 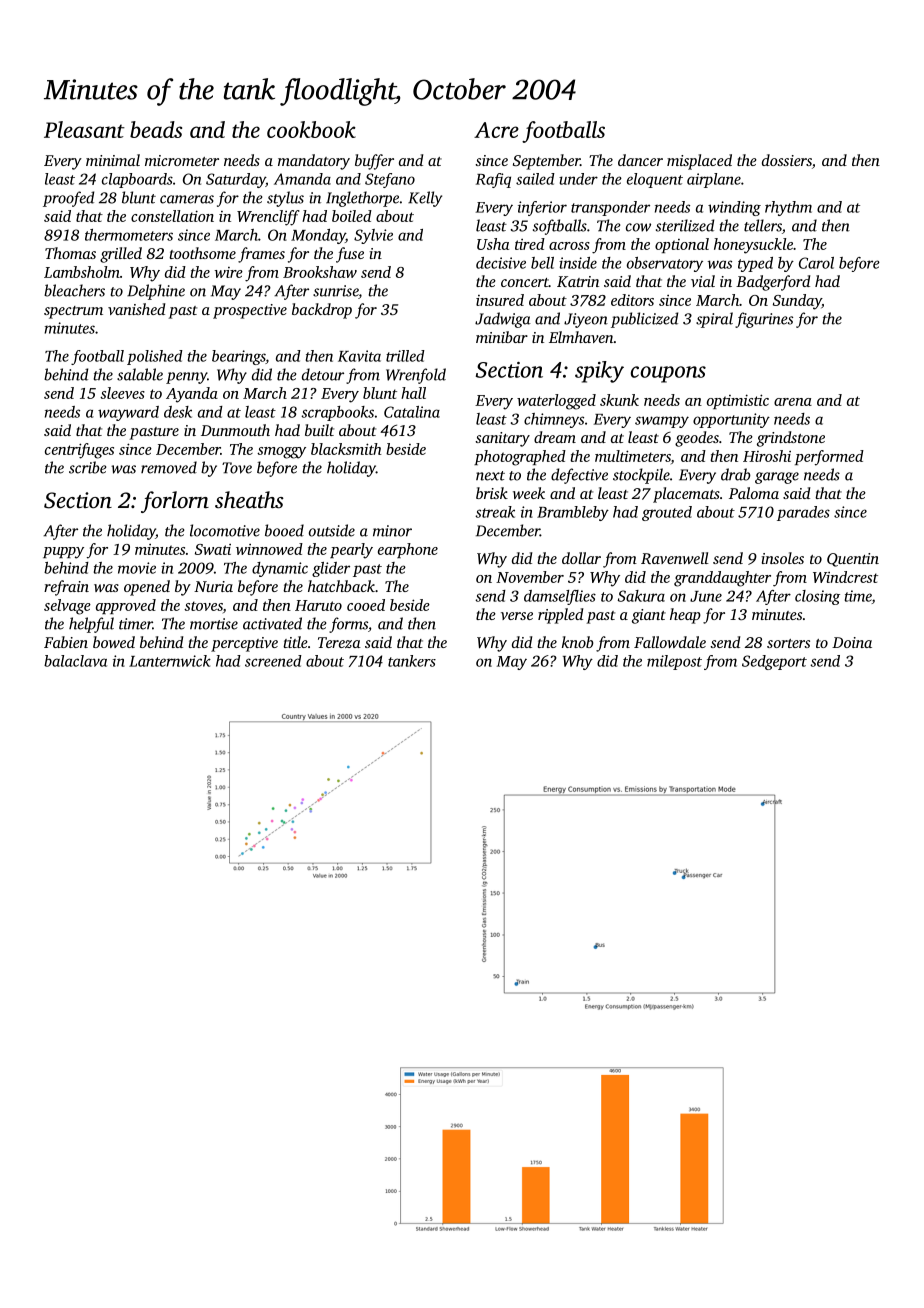 I want to click on Nuria, so click(x=213, y=586).
